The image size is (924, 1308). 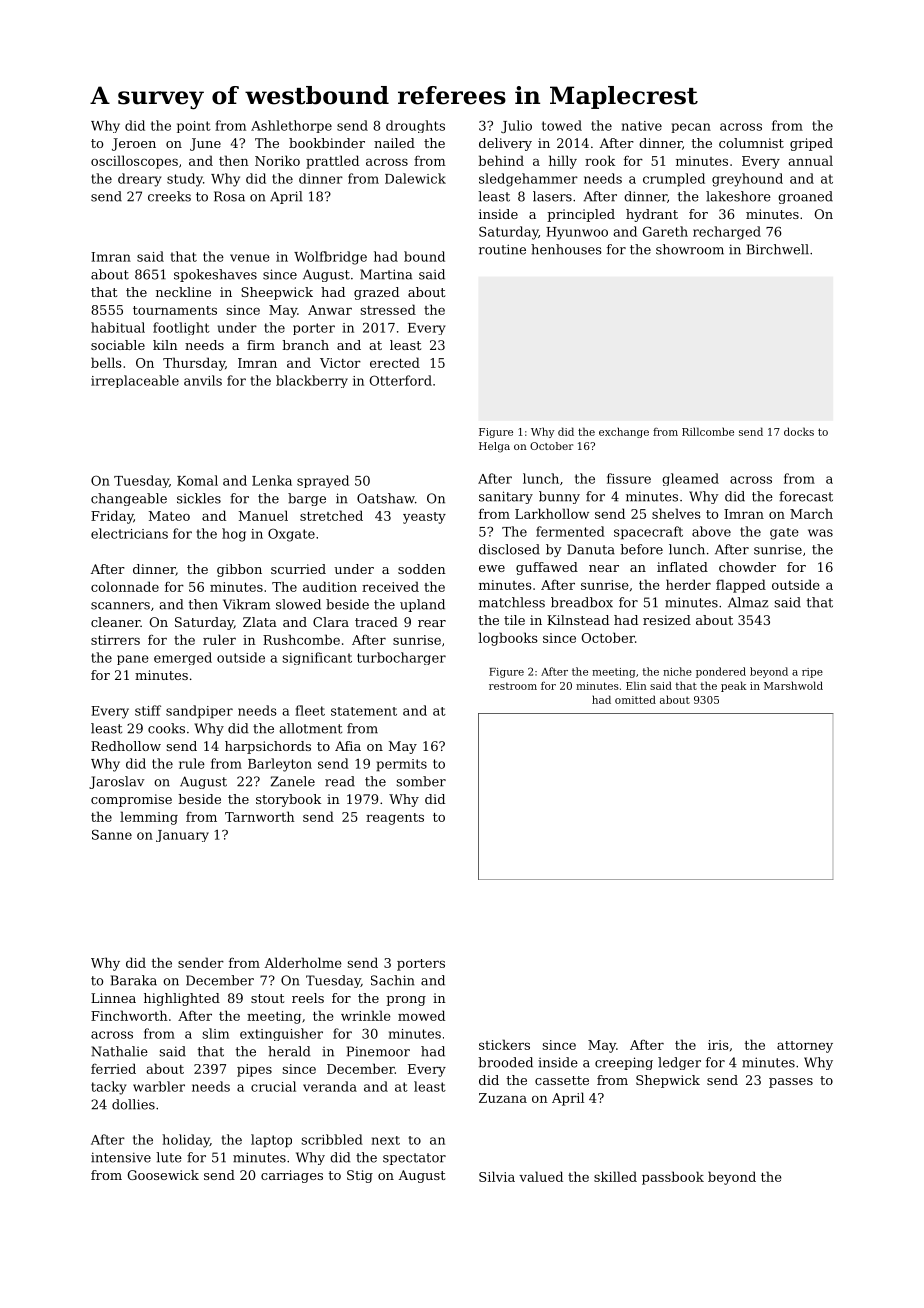 What do you see at coordinates (330, 310) in the image?
I see `Anwar` at bounding box center [330, 310].
